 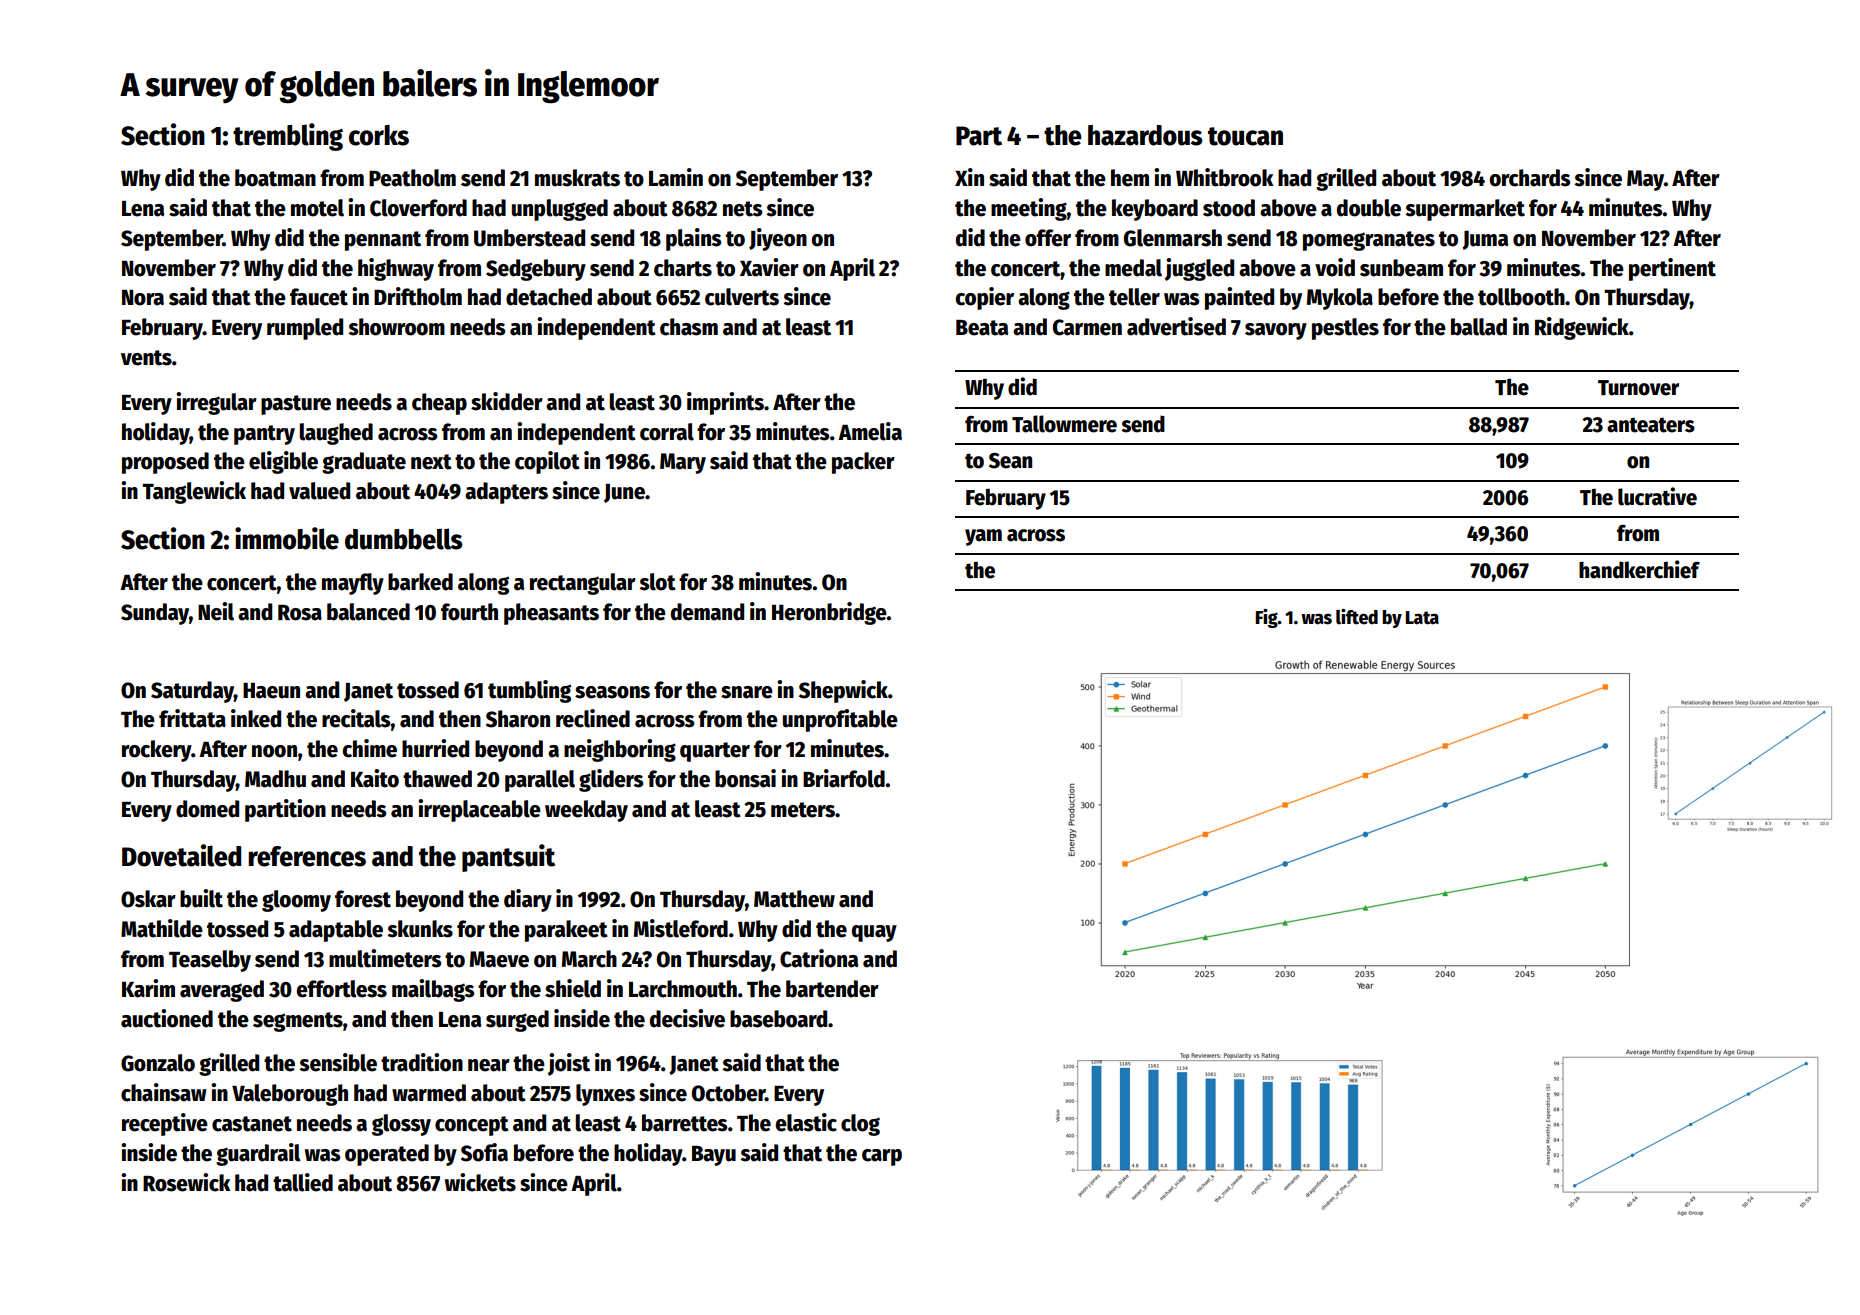 I want to click on bartender, so click(x=832, y=989).
